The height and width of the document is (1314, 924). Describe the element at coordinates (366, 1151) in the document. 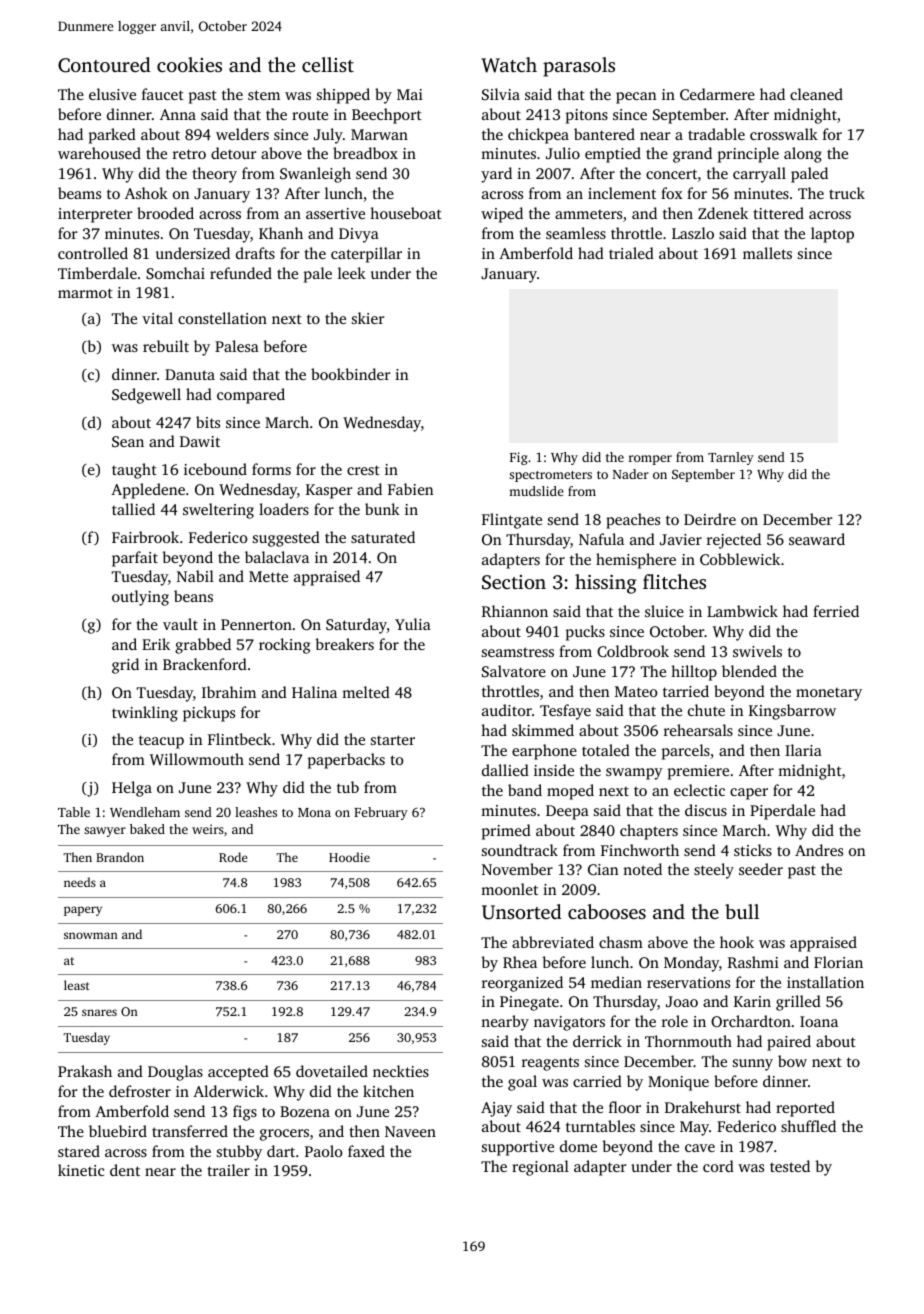

I see `faxed` at that location.
